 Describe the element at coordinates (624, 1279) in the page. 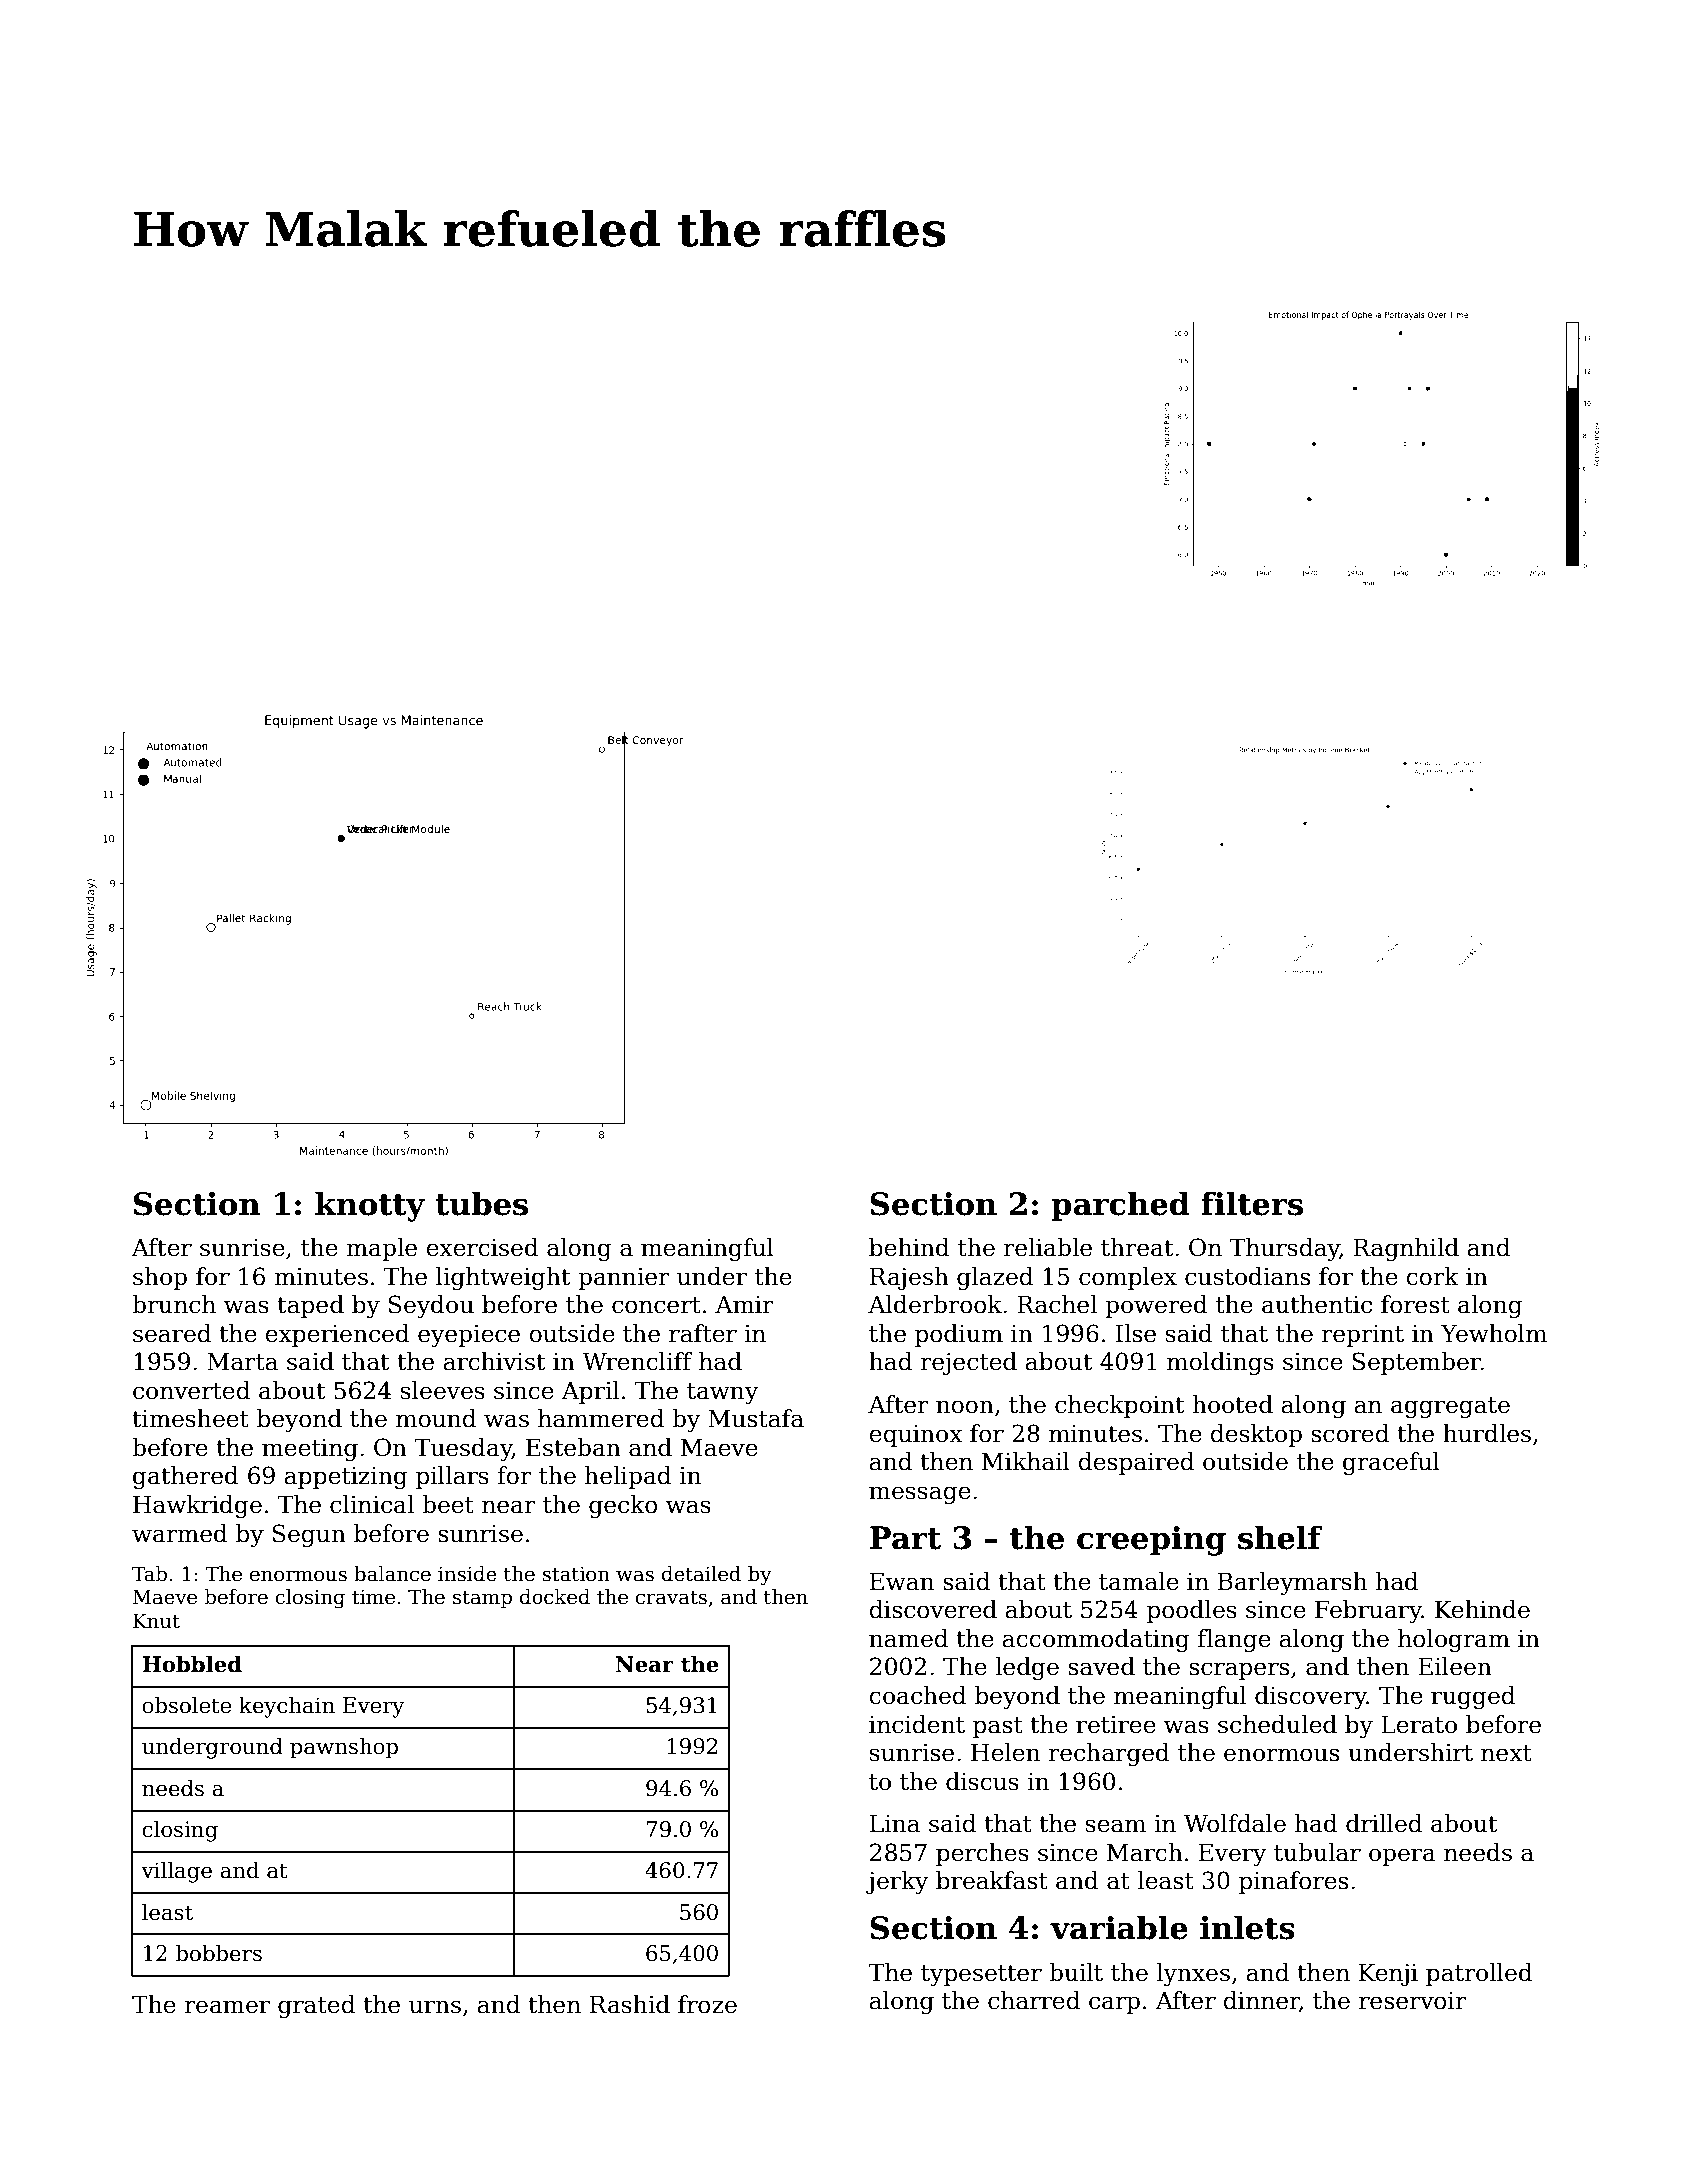

I see `pannier` at that location.
